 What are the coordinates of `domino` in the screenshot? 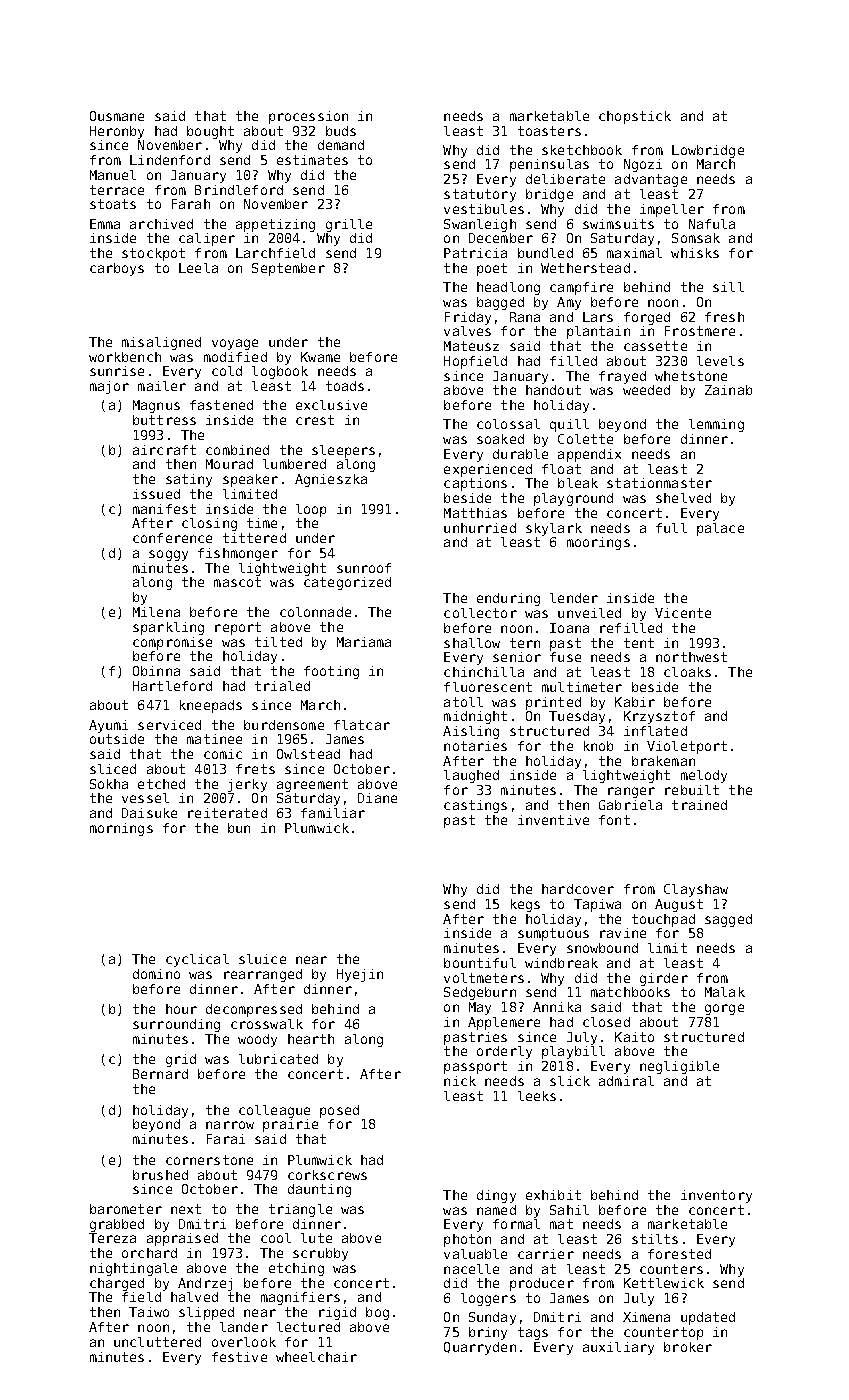 It's located at (156, 974).
